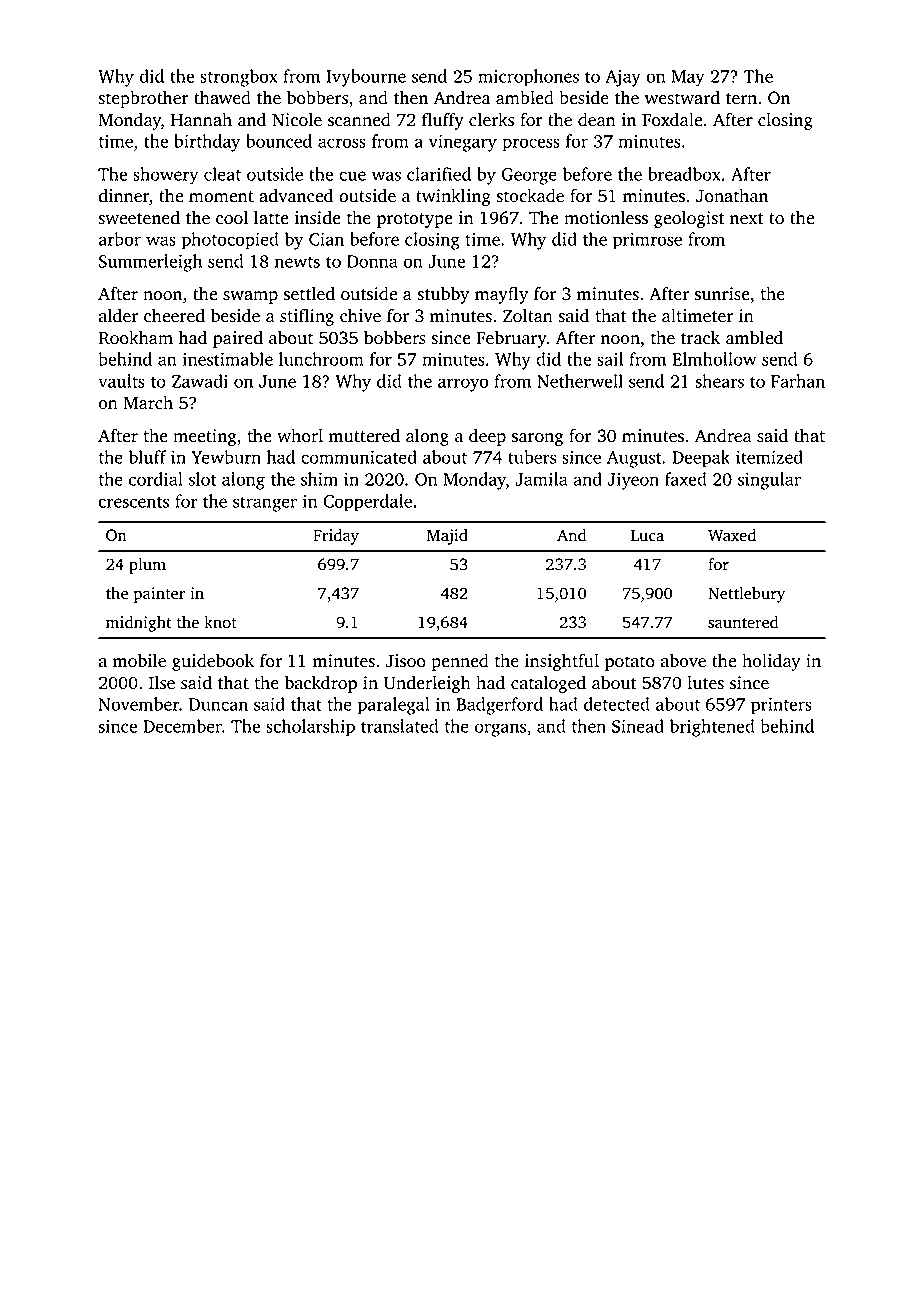 The height and width of the screenshot is (1308, 924). I want to click on Ajay, so click(623, 78).
